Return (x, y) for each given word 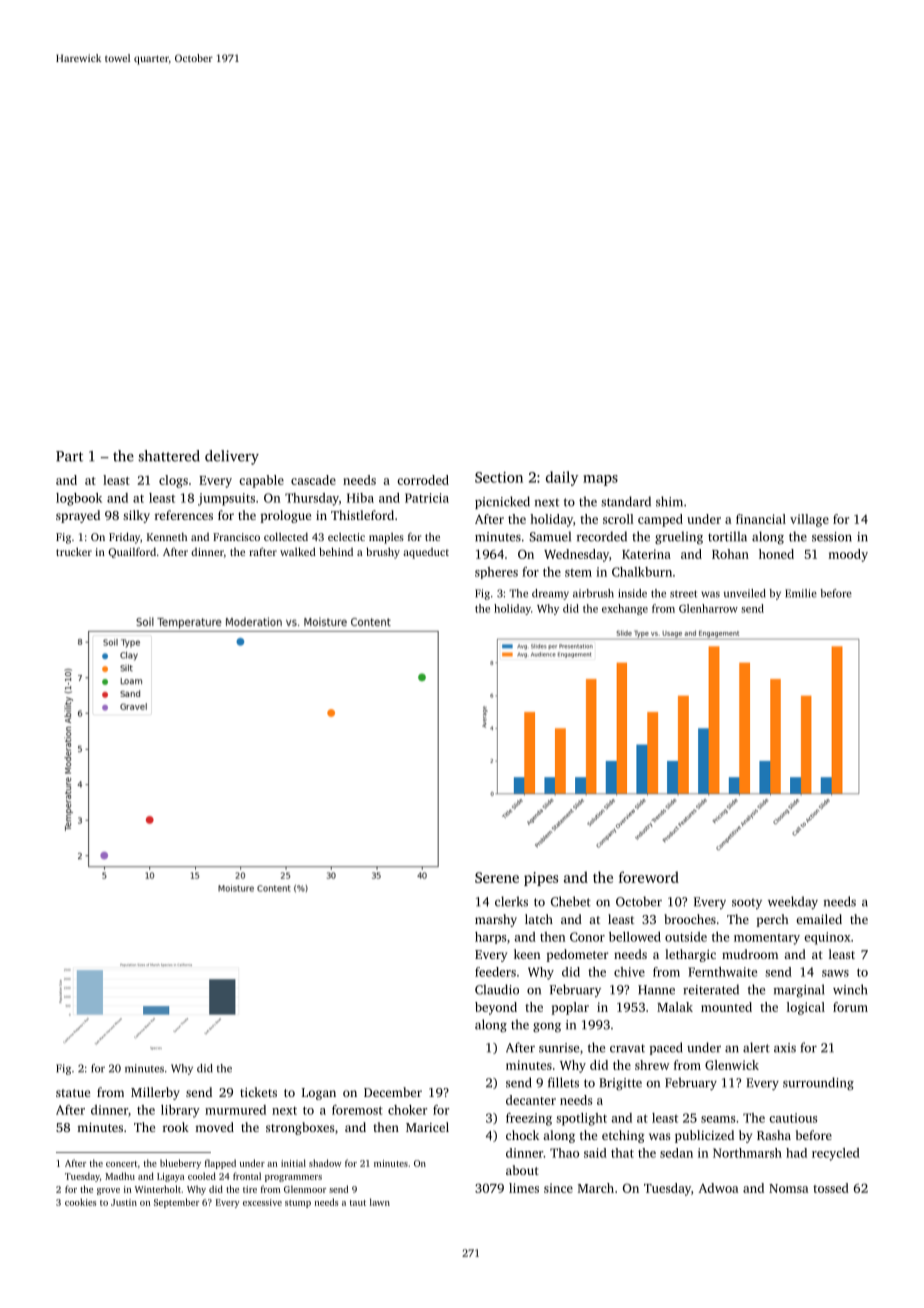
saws (835, 973)
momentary (767, 939)
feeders (495, 972)
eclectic (346, 536)
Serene (497, 877)
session (832, 537)
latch (539, 919)
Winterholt (158, 1189)
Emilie (801, 593)
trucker (74, 551)
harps (490, 938)
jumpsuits (226, 499)
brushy (383, 553)
